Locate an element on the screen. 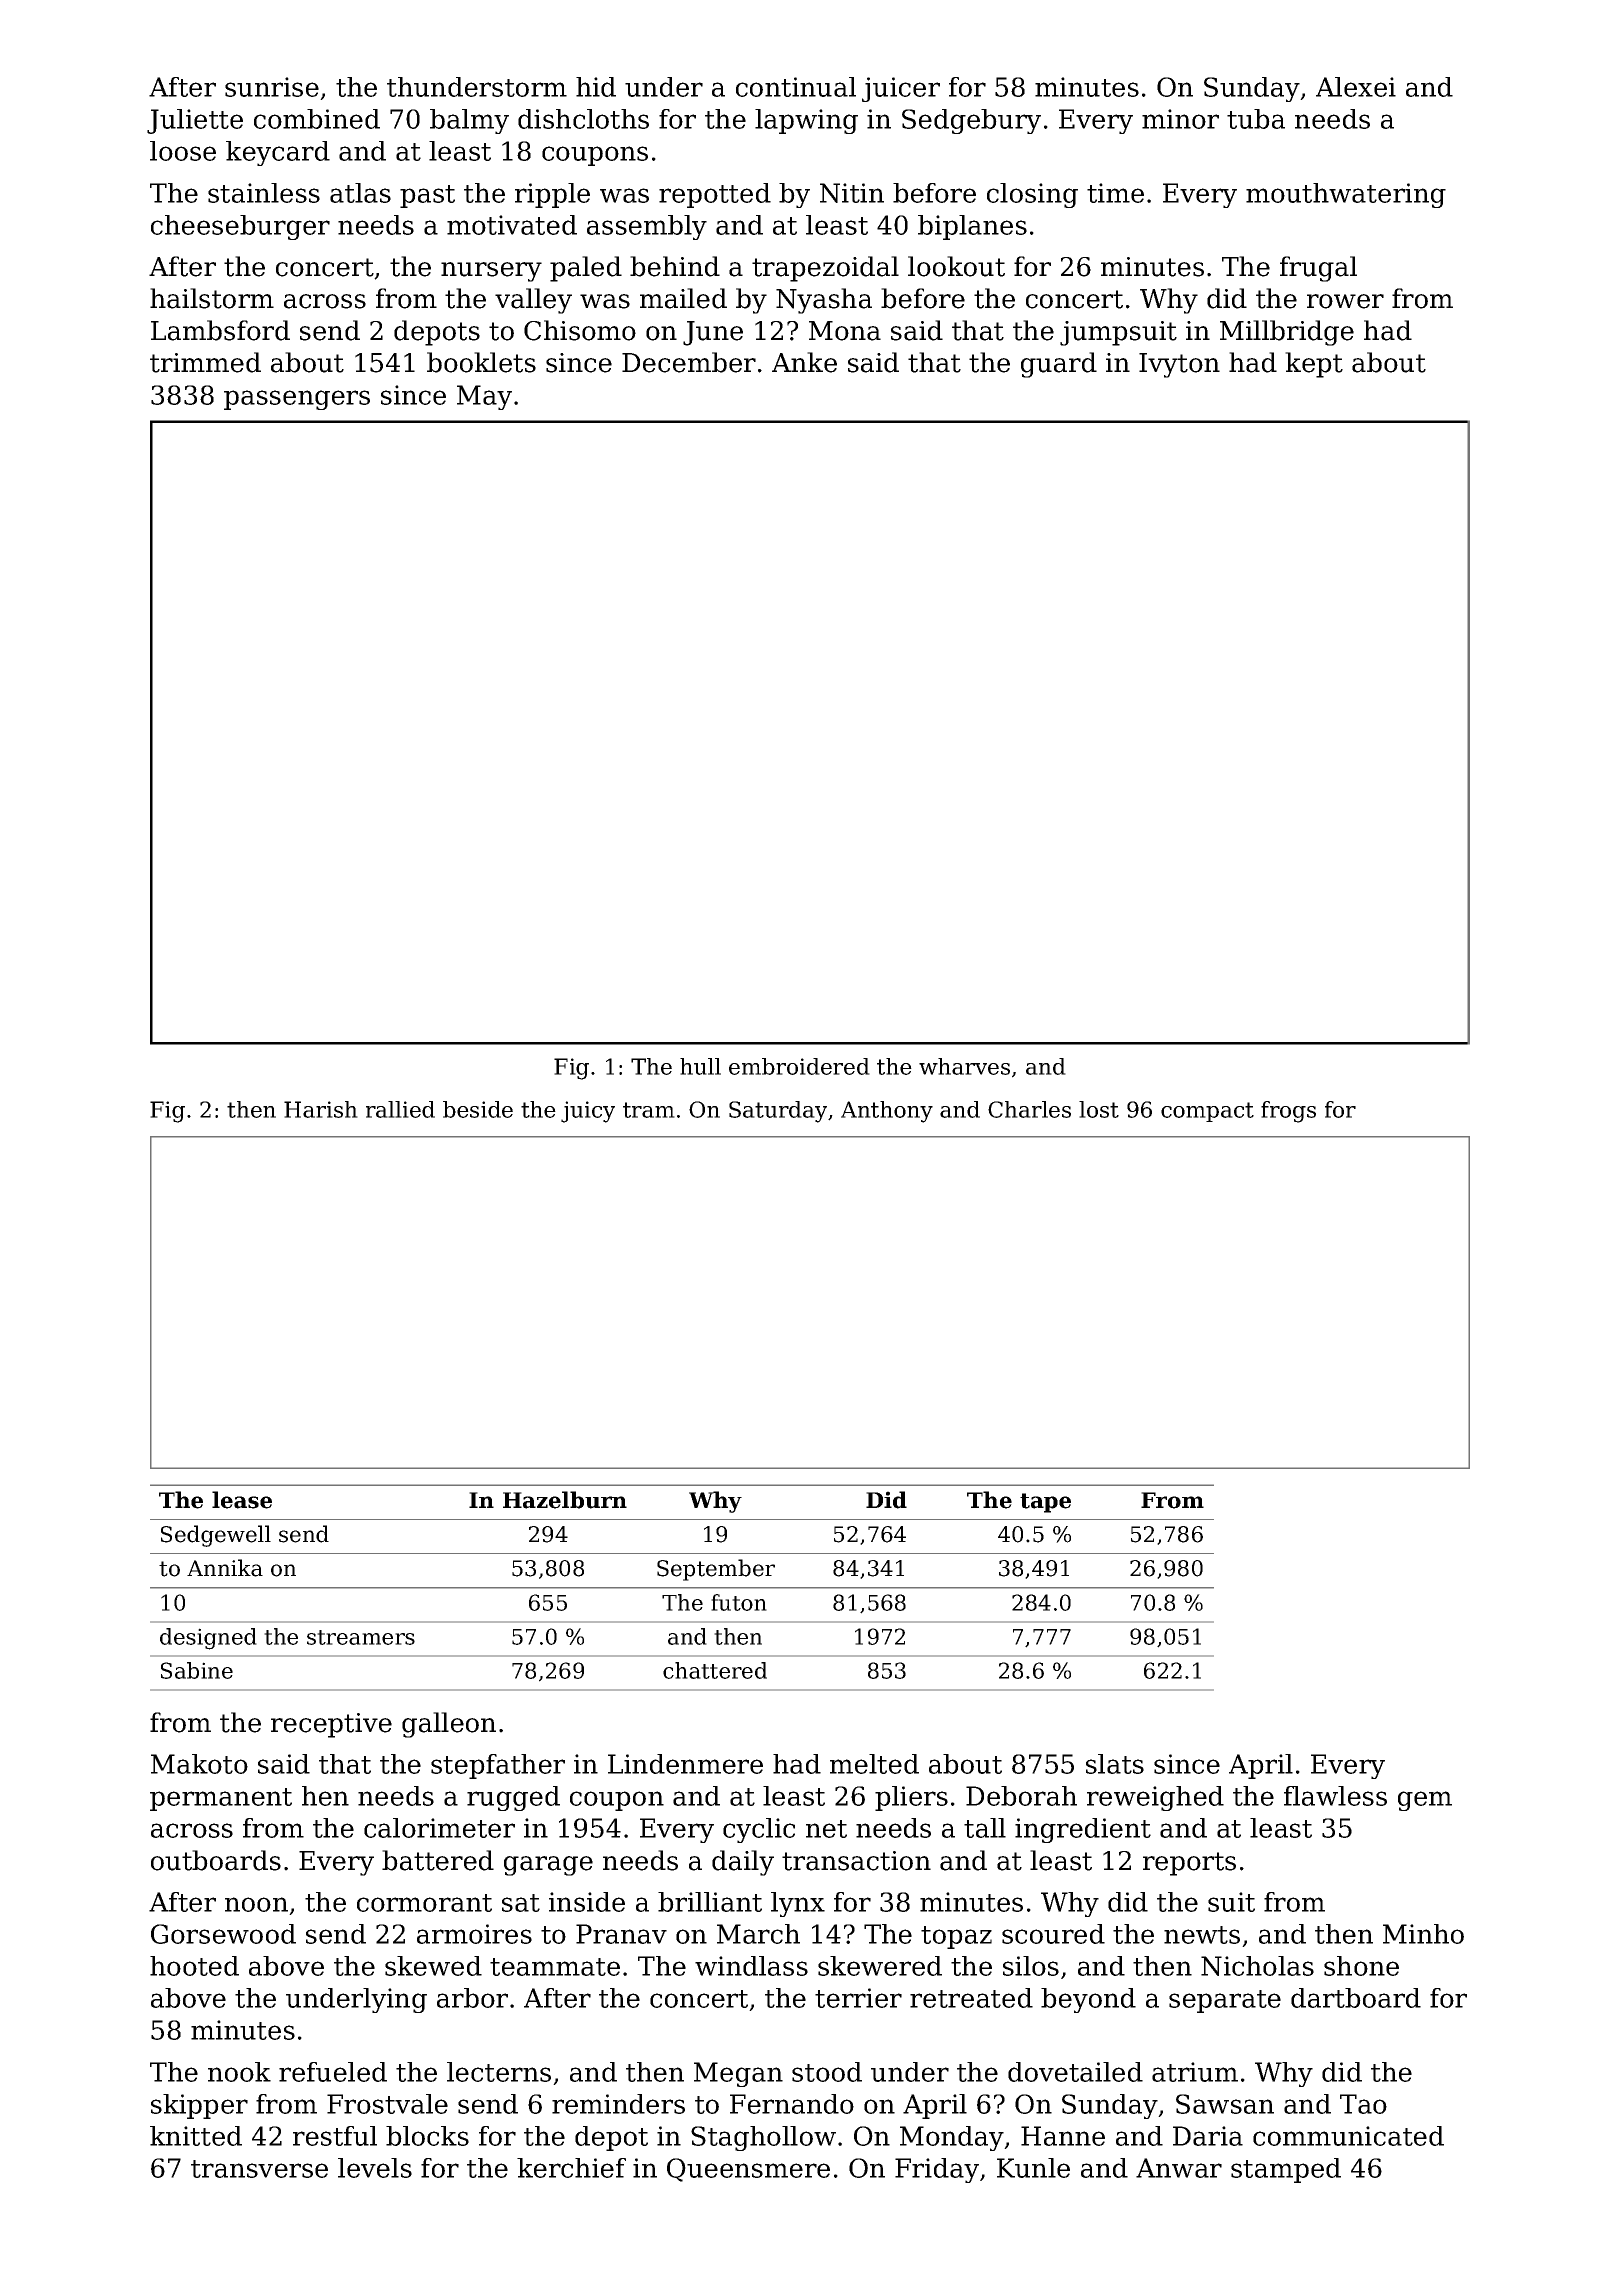  Alexei is located at coordinates (1356, 87).
